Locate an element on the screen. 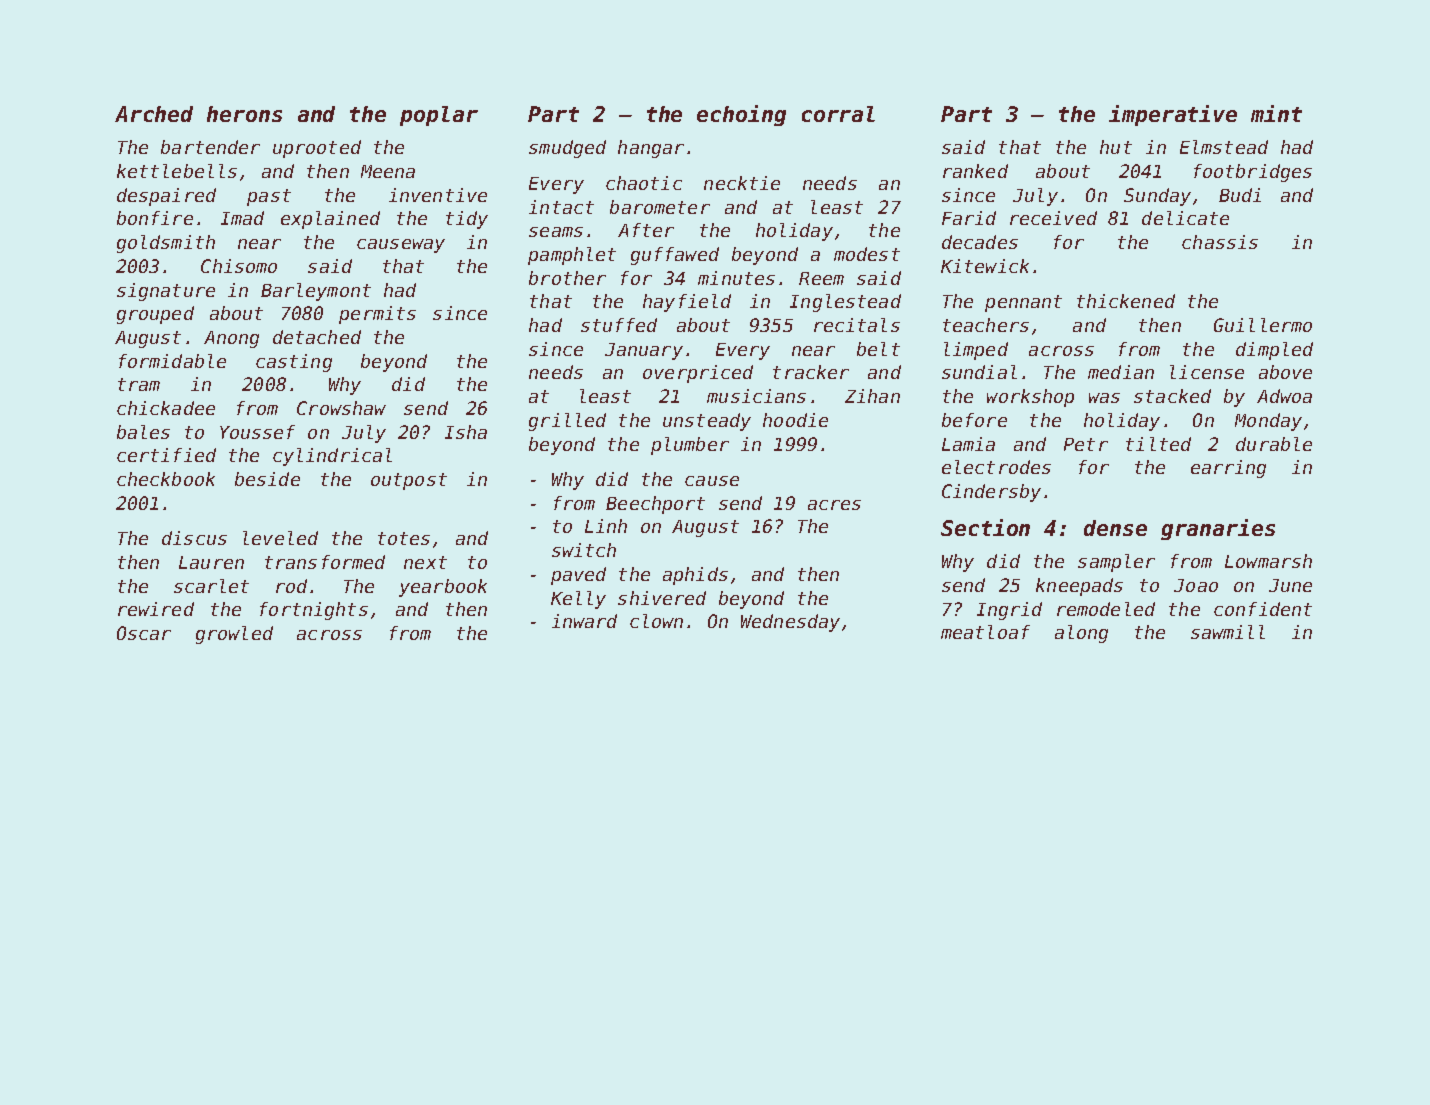 The width and height of the screenshot is (1430, 1105). mint is located at coordinates (1276, 113).
